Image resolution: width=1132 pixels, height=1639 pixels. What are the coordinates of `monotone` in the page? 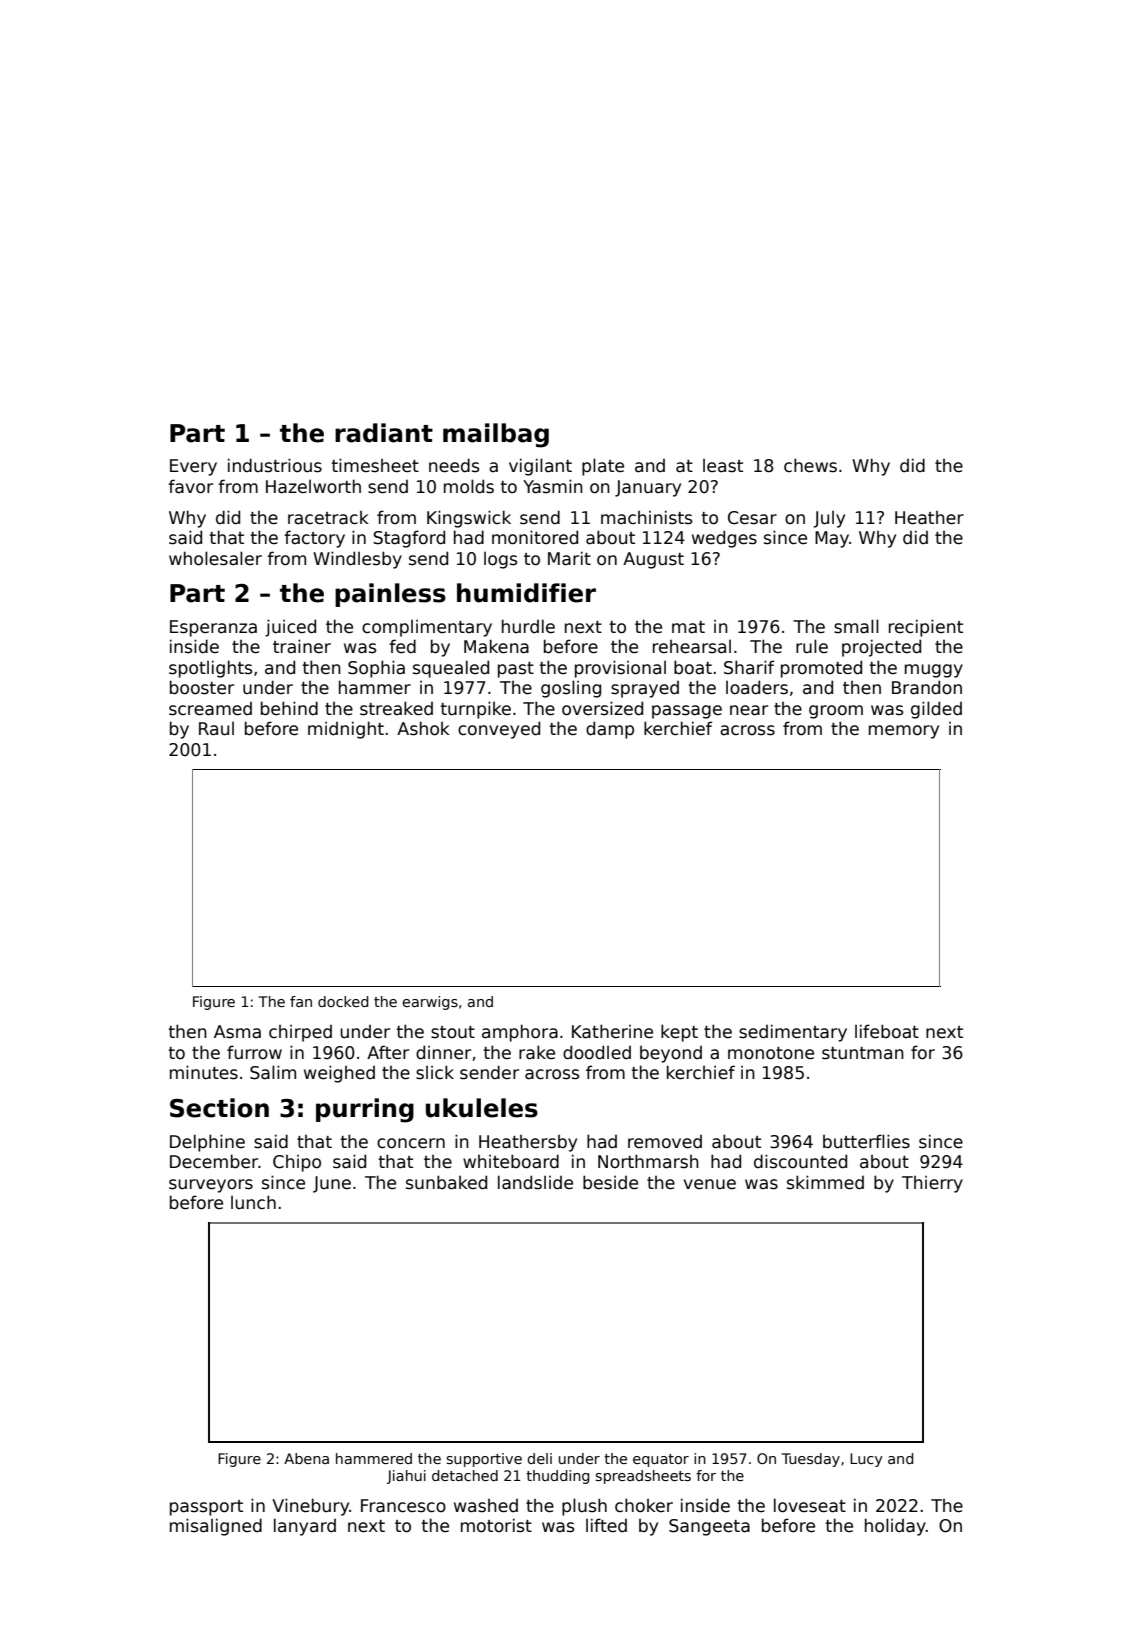 It's located at (771, 1053).
